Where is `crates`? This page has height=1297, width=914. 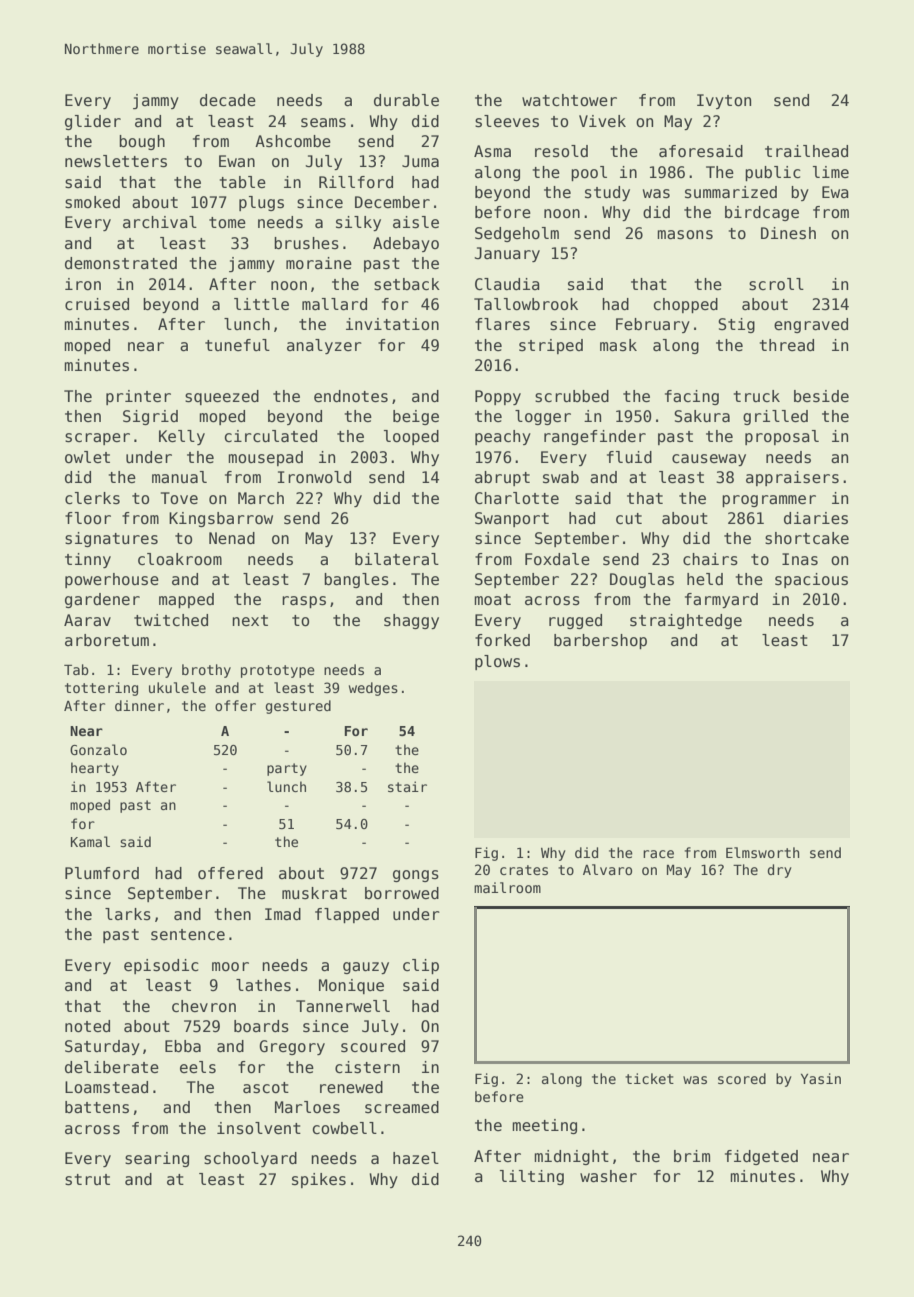 crates is located at coordinates (524, 870).
